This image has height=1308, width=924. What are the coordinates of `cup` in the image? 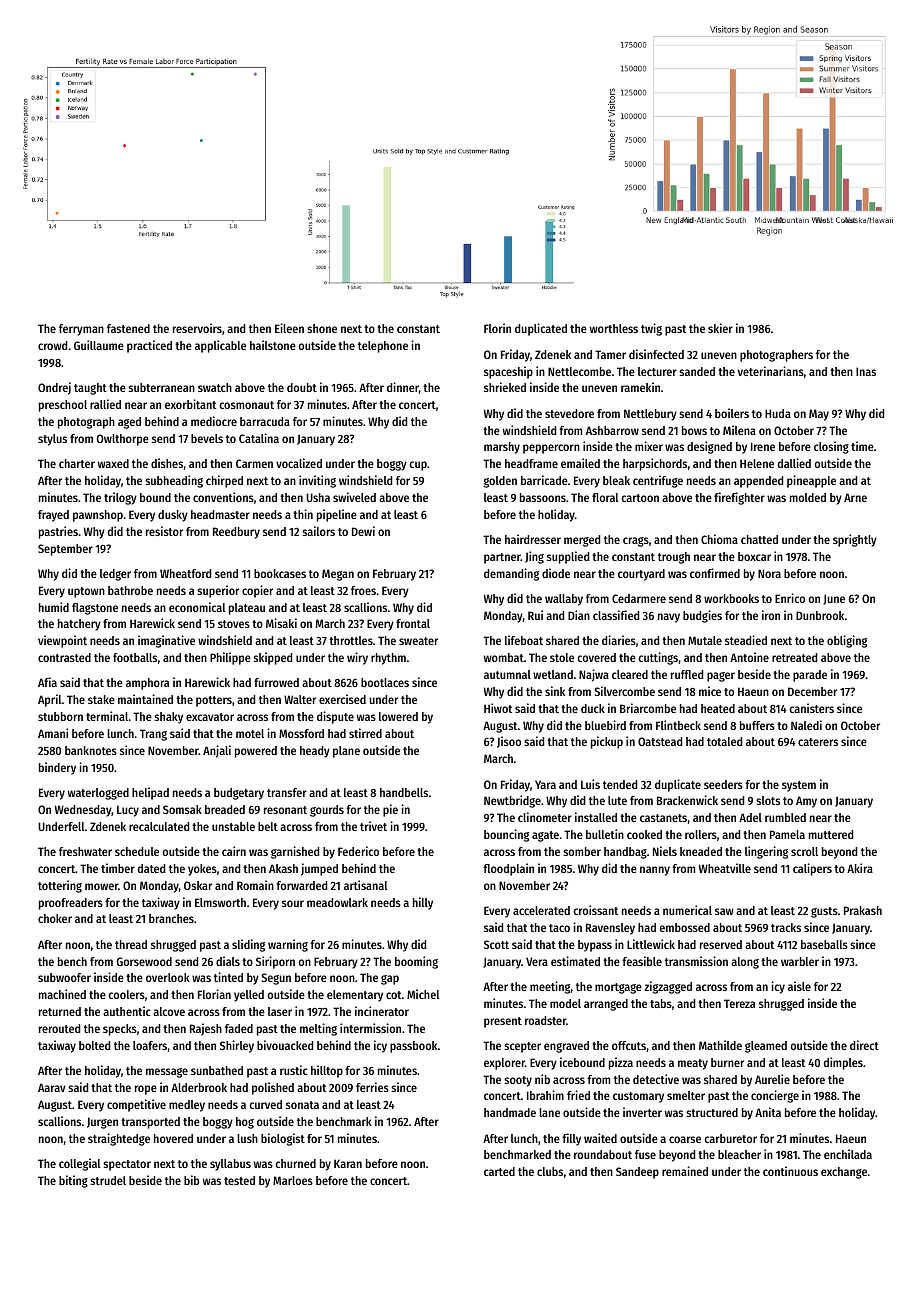 It's located at (418, 466).
